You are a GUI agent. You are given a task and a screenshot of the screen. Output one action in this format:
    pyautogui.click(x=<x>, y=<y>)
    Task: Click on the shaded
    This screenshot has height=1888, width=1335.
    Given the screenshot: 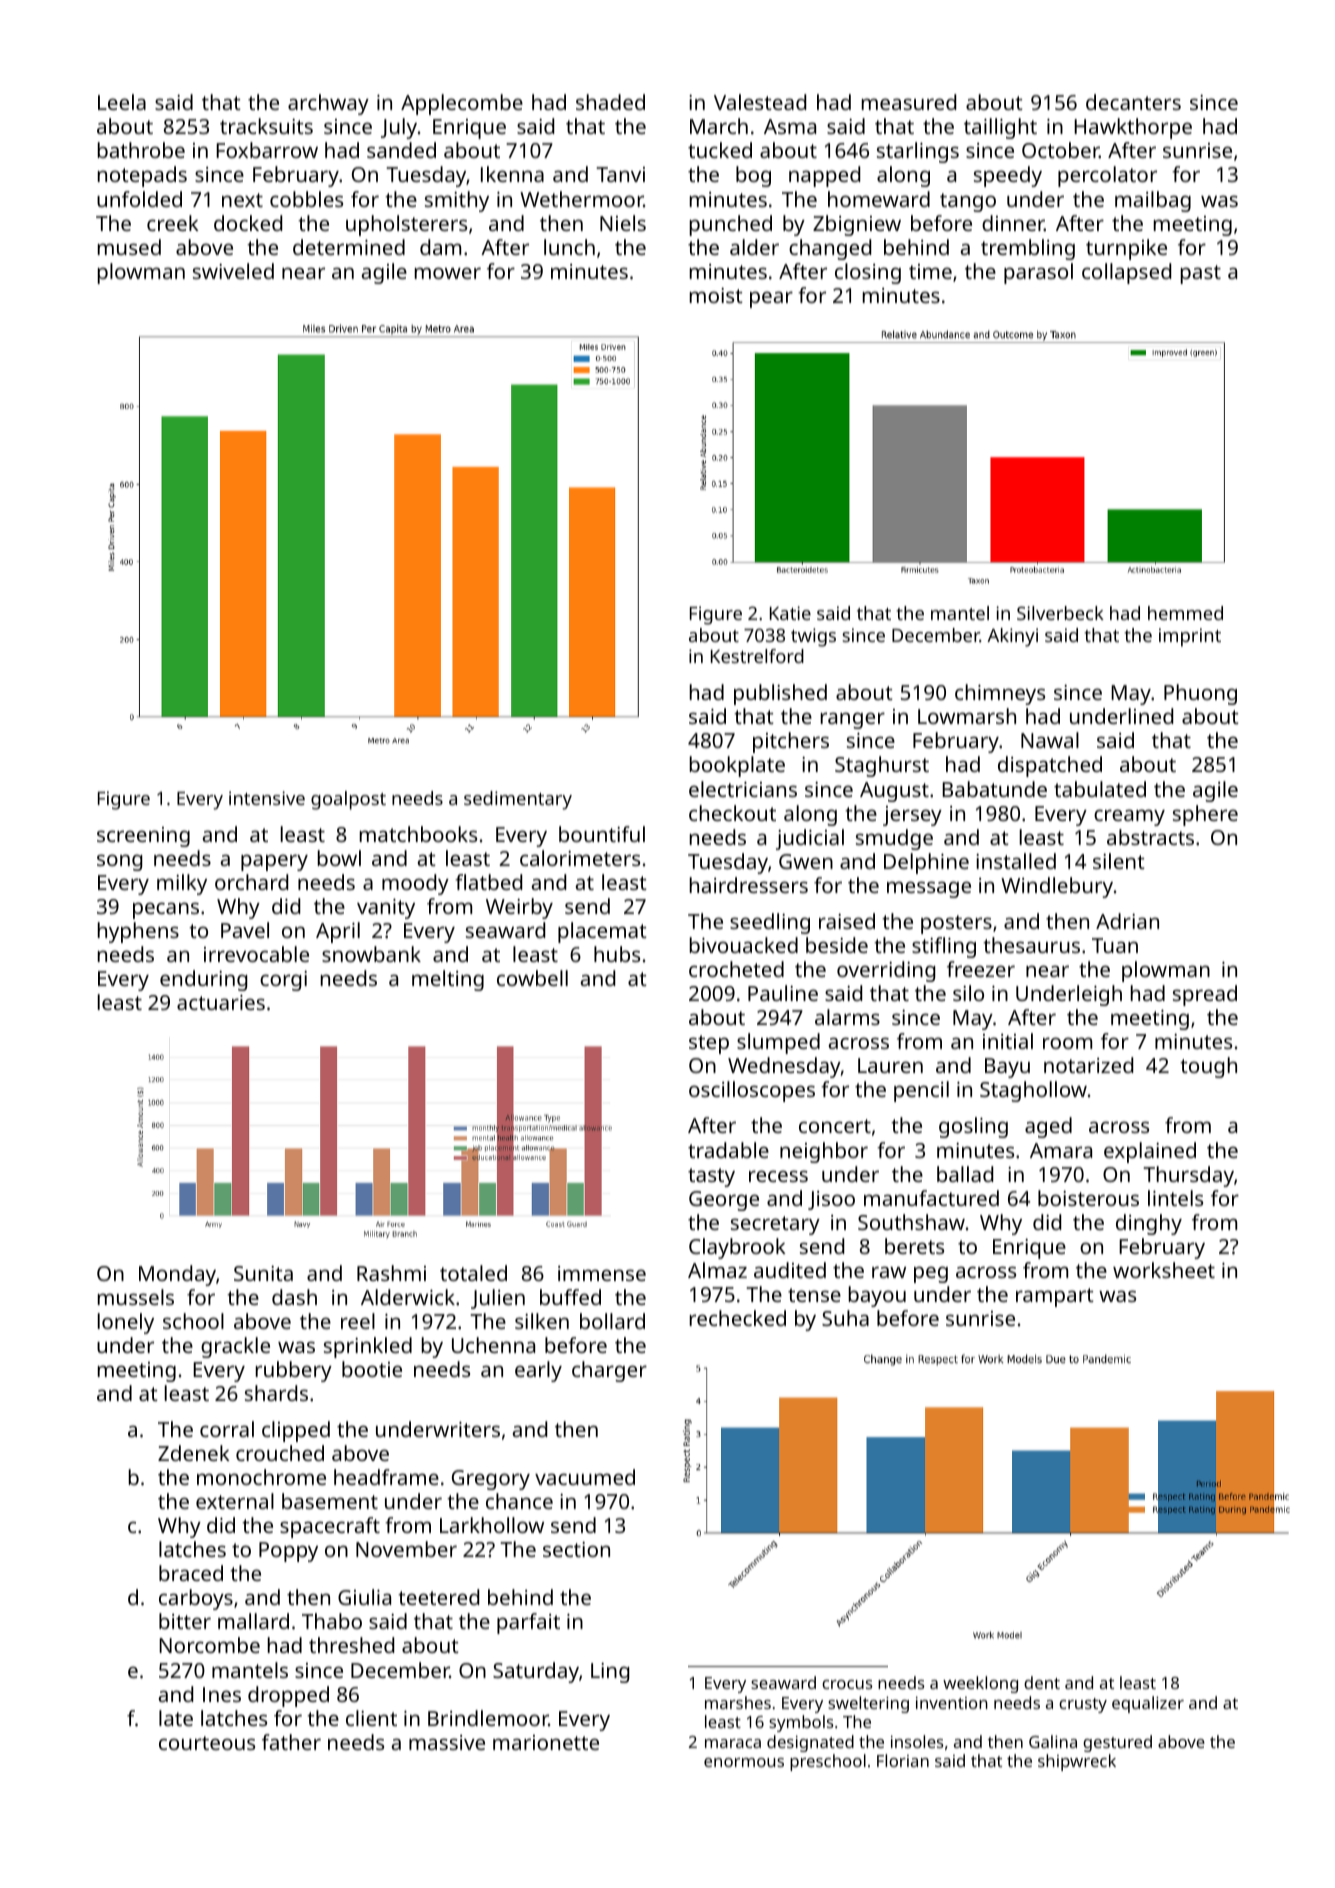 What is the action you would take?
    pyautogui.click(x=610, y=102)
